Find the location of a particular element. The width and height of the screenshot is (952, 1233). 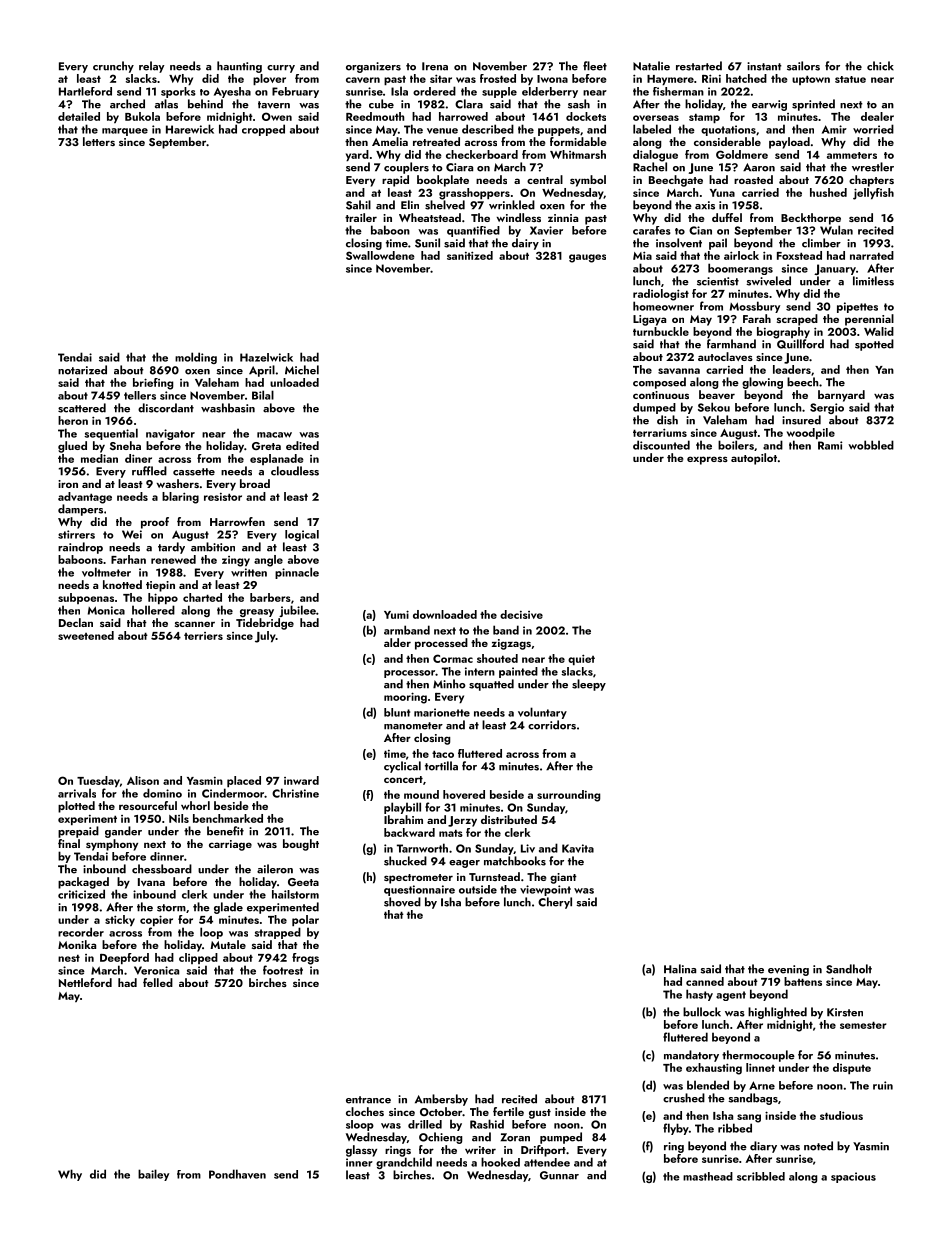

bailey is located at coordinates (153, 1175).
